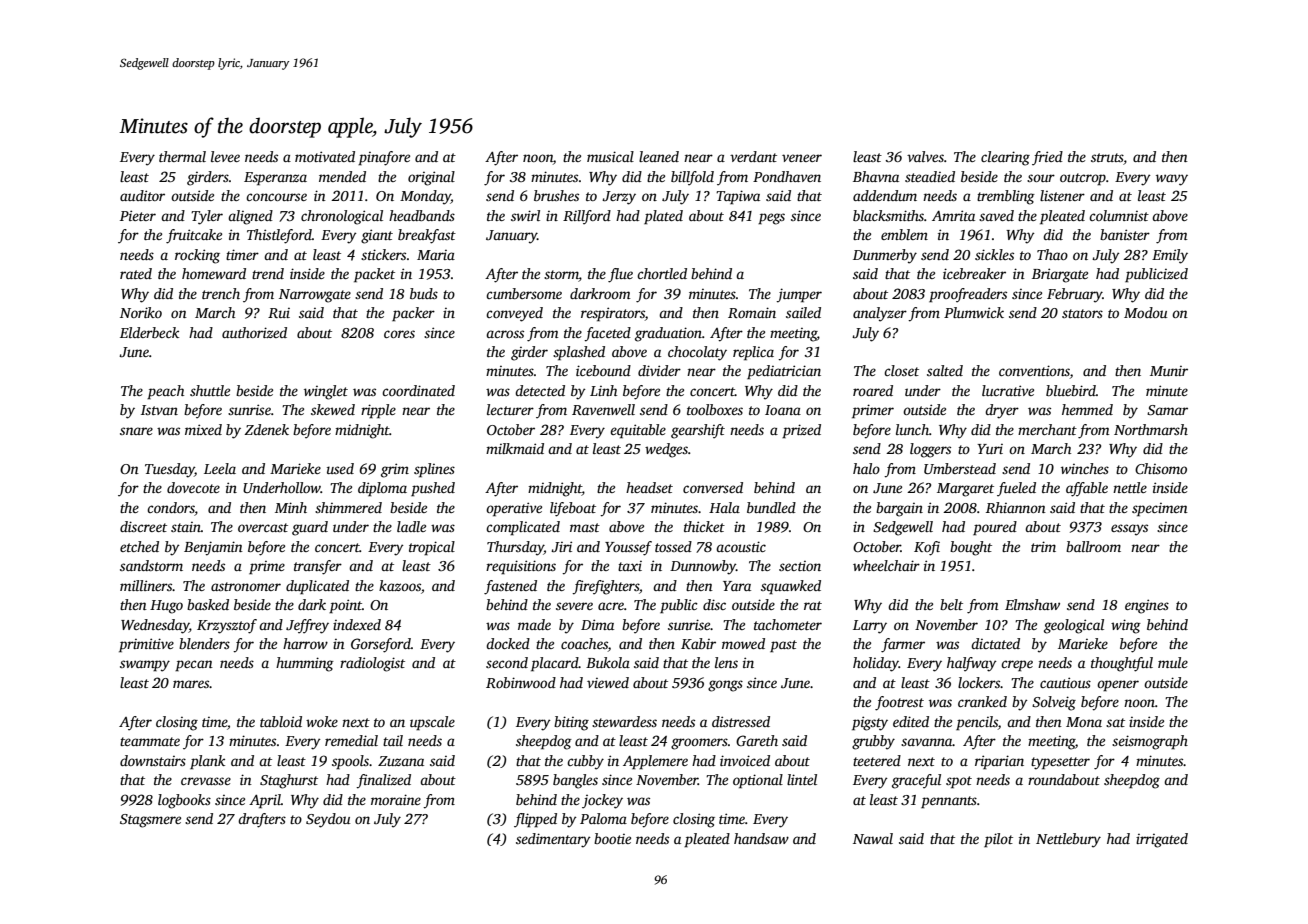 The width and height of the screenshot is (1308, 924). What do you see at coordinates (998, 840) in the screenshot?
I see `pilot` at bounding box center [998, 840].
